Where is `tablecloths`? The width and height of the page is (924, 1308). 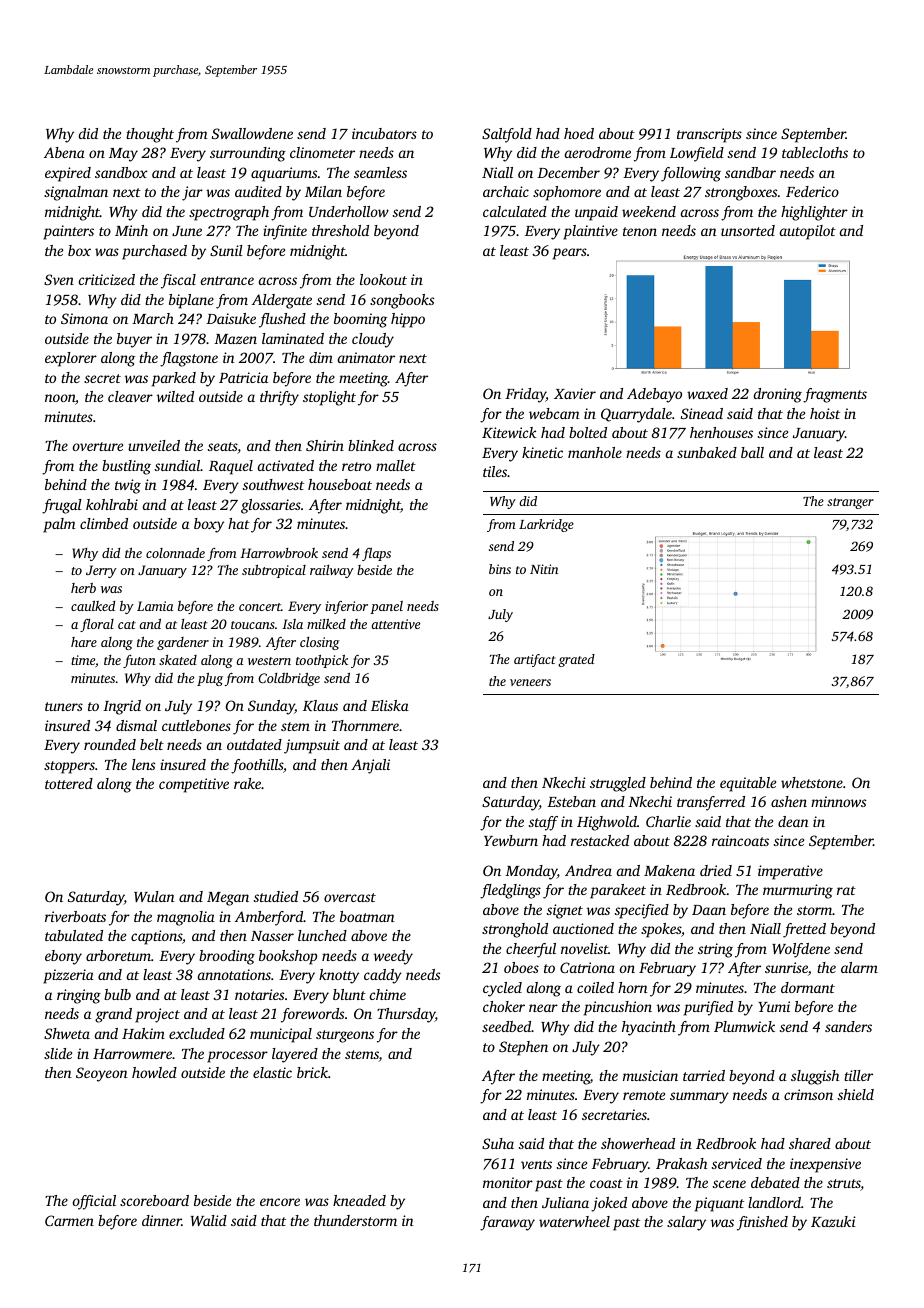 tablecloths is located at coordinates (815, 152).
